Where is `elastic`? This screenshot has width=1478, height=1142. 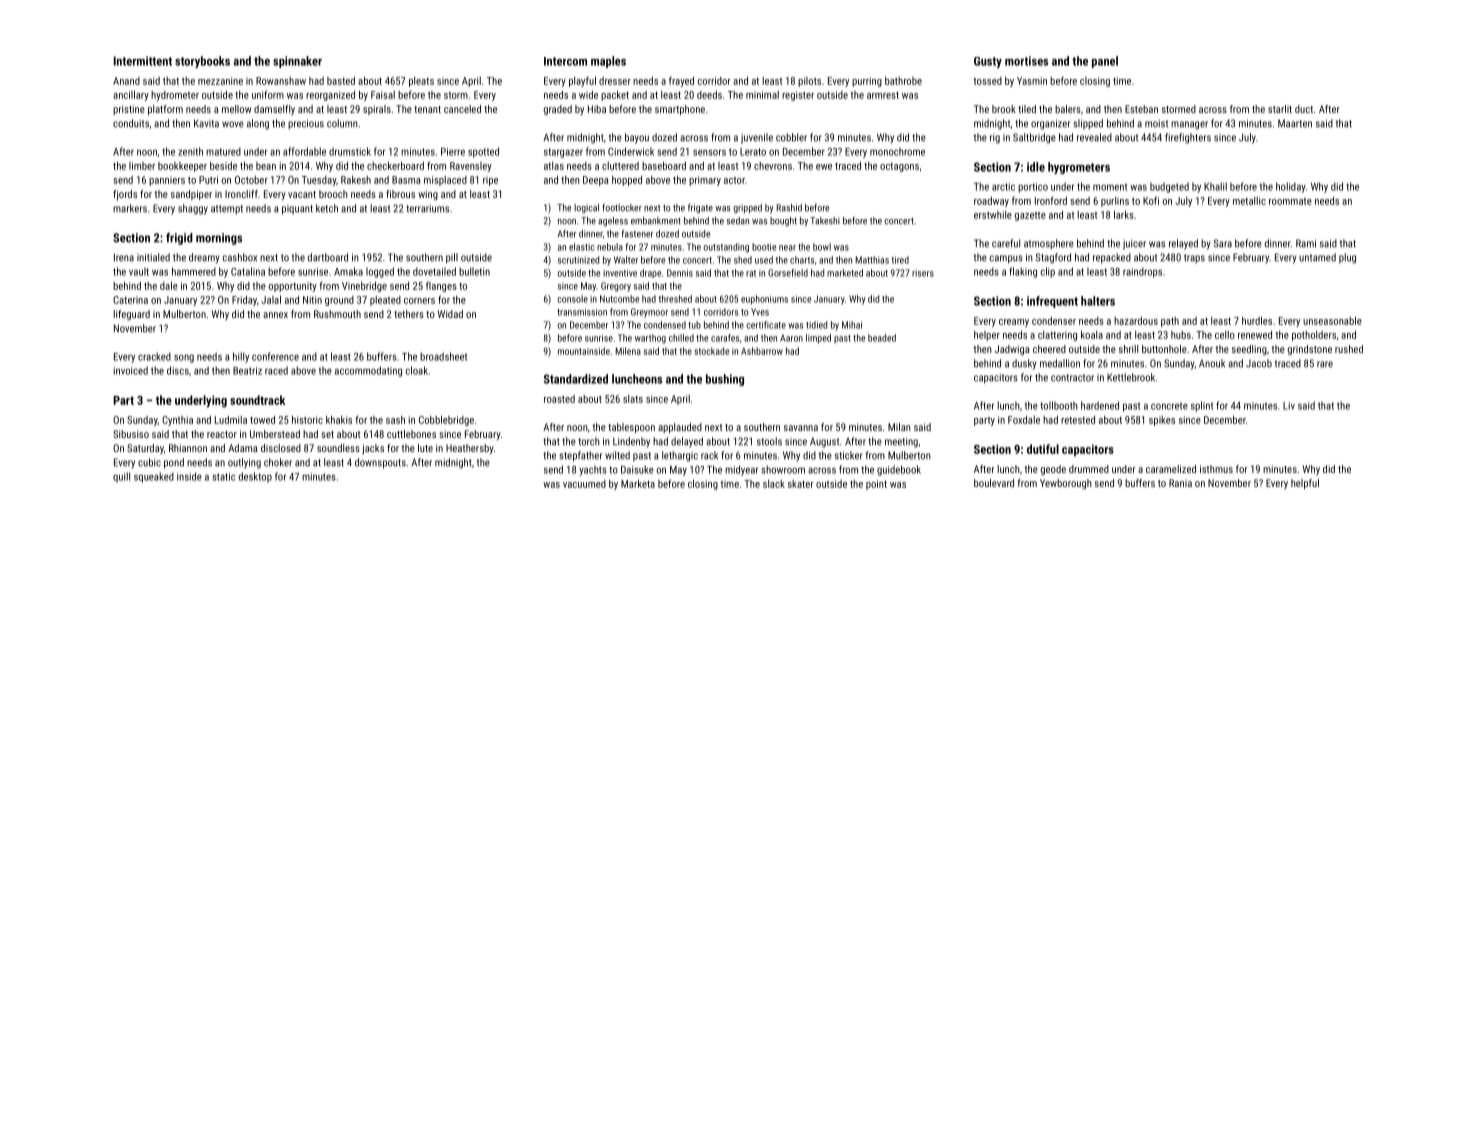
elastic is located at coordinates (582, 247).
